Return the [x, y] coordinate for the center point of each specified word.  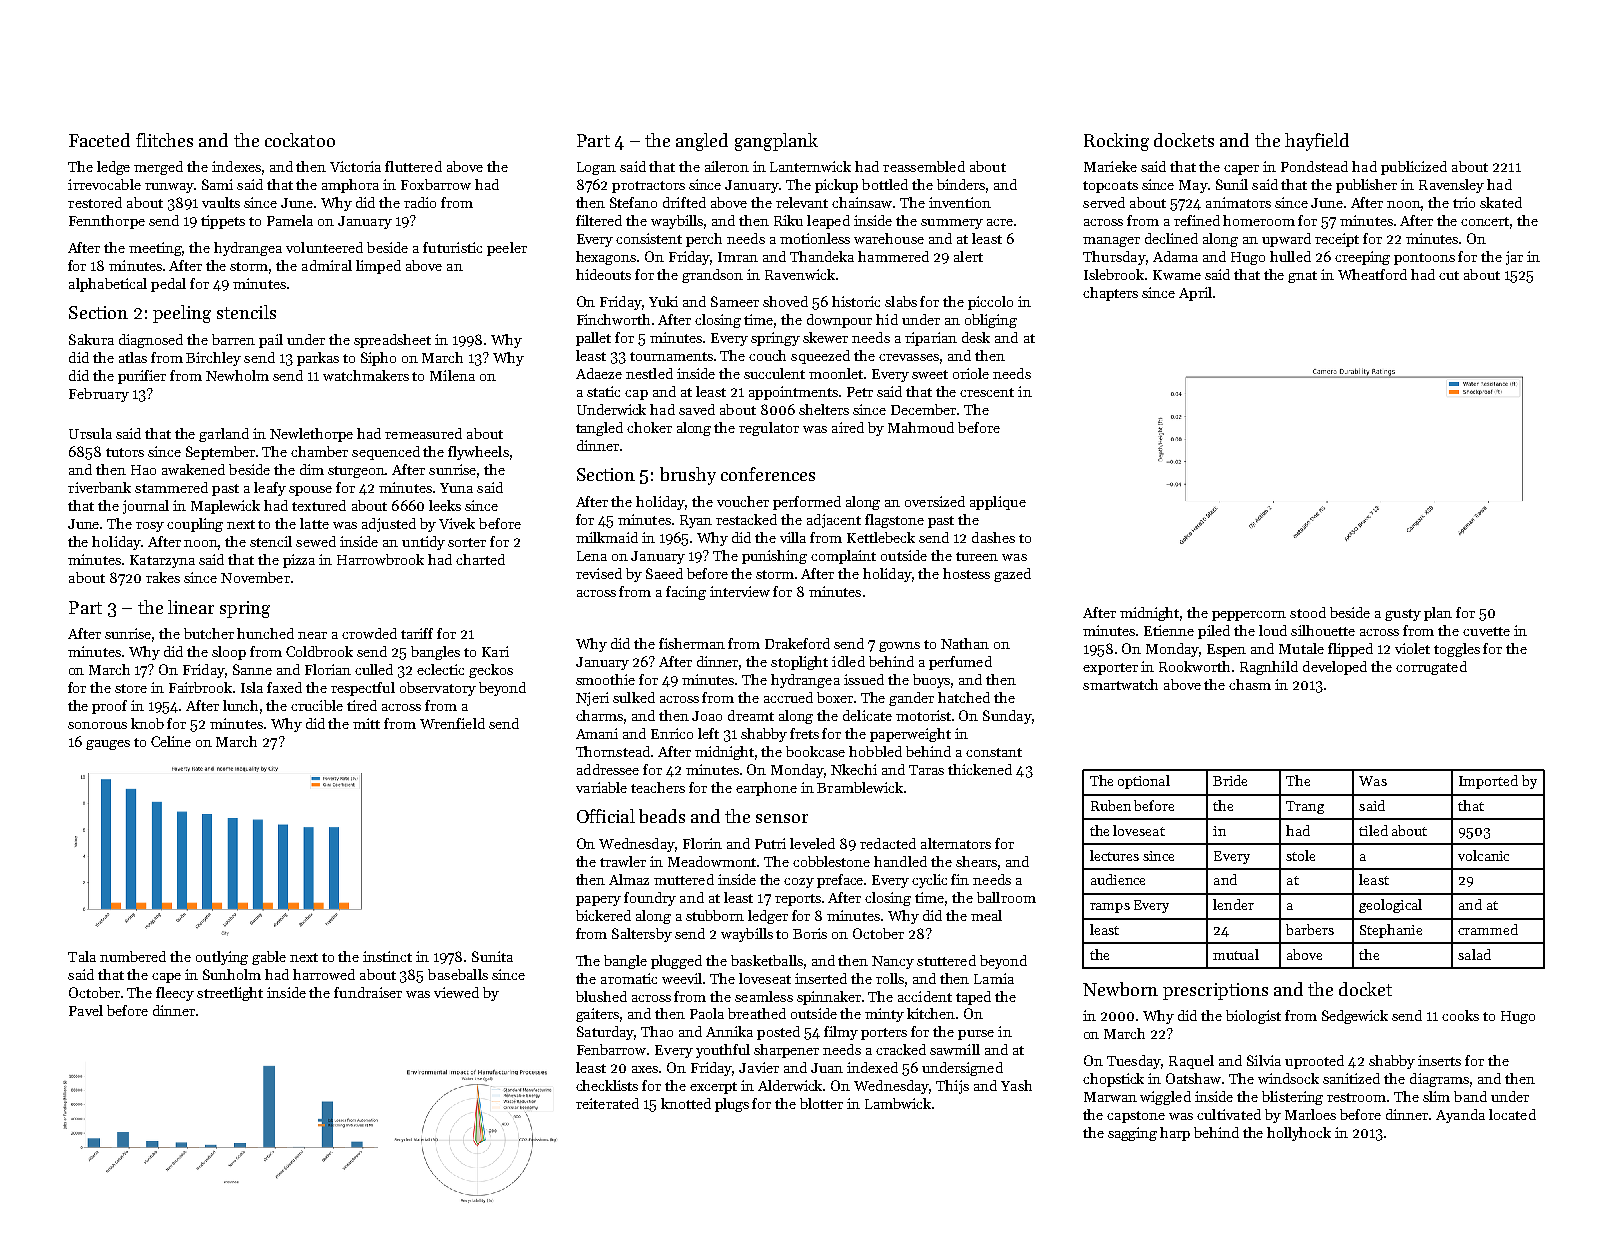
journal [146, 507]
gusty [1403, 615]
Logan [596, 168]
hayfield [1317, 142]
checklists [607, 1085]
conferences [768, 474]
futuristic [452, 247]
